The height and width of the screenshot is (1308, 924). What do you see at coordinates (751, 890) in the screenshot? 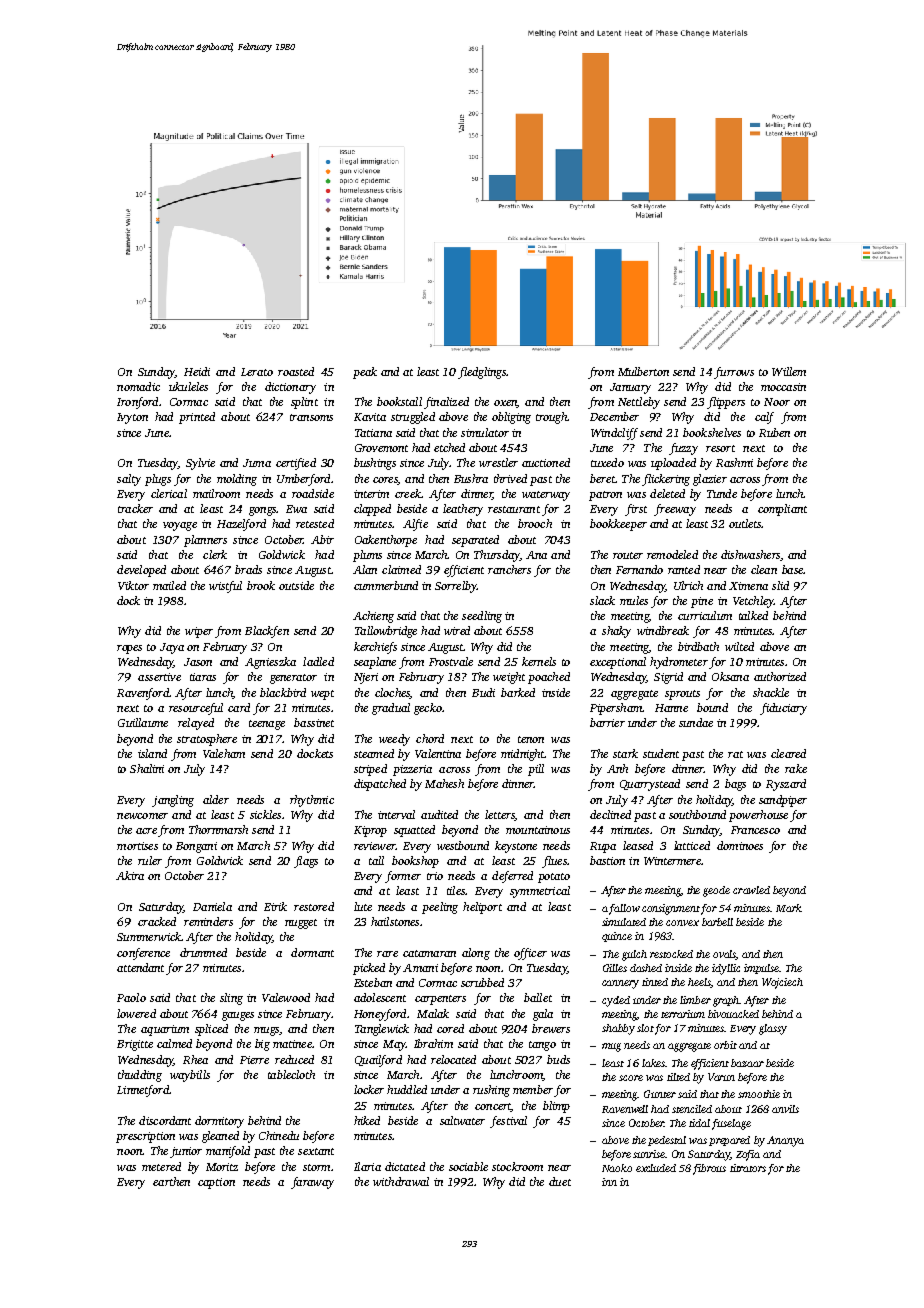
I see `crawled` at bounding box center [751, 890].
